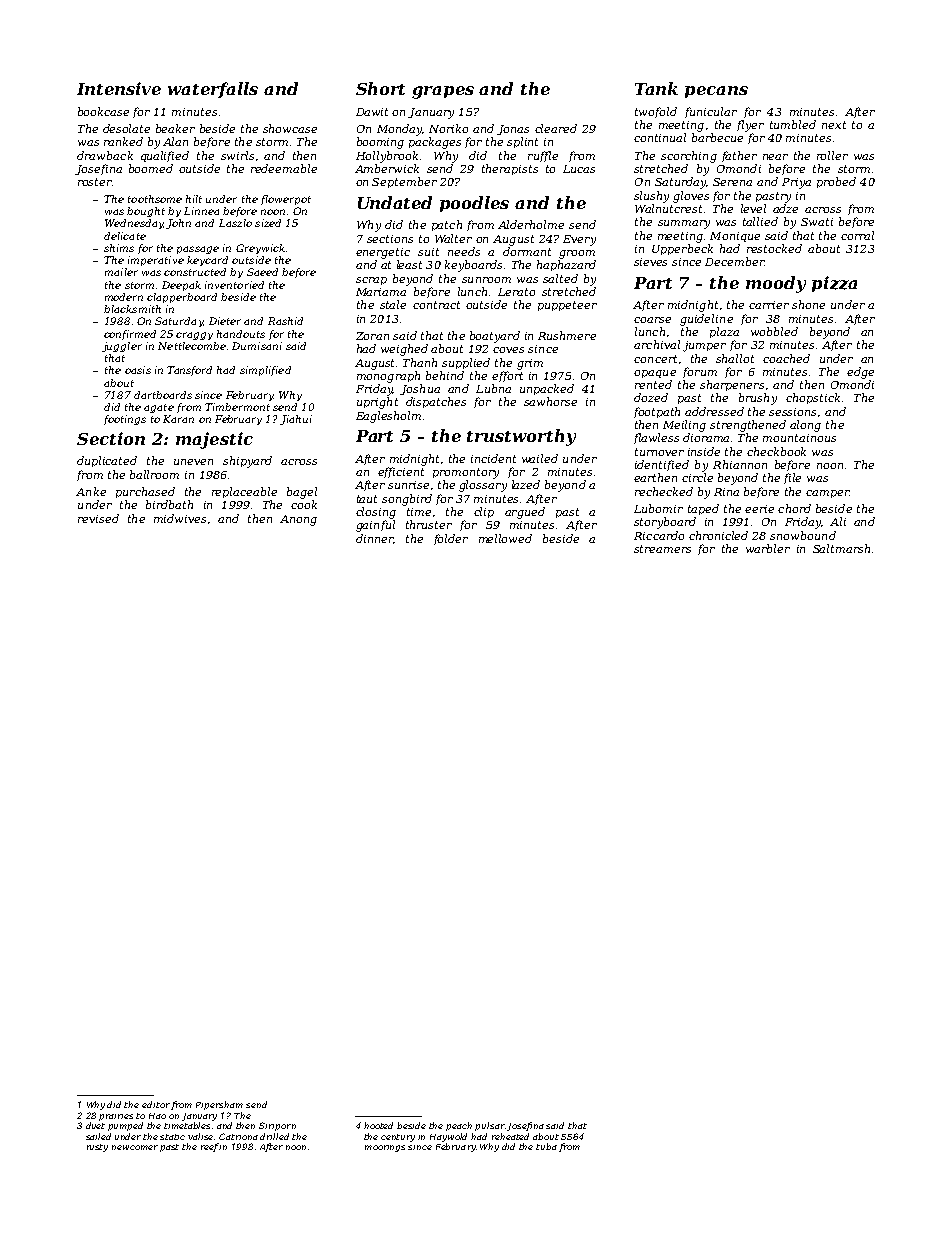 The width and height of the screenshot is (952, 1233). What do you see at coordinates (505, 538) in the screenshot?
I see `mellowed` at bounding box center [505, 538].
